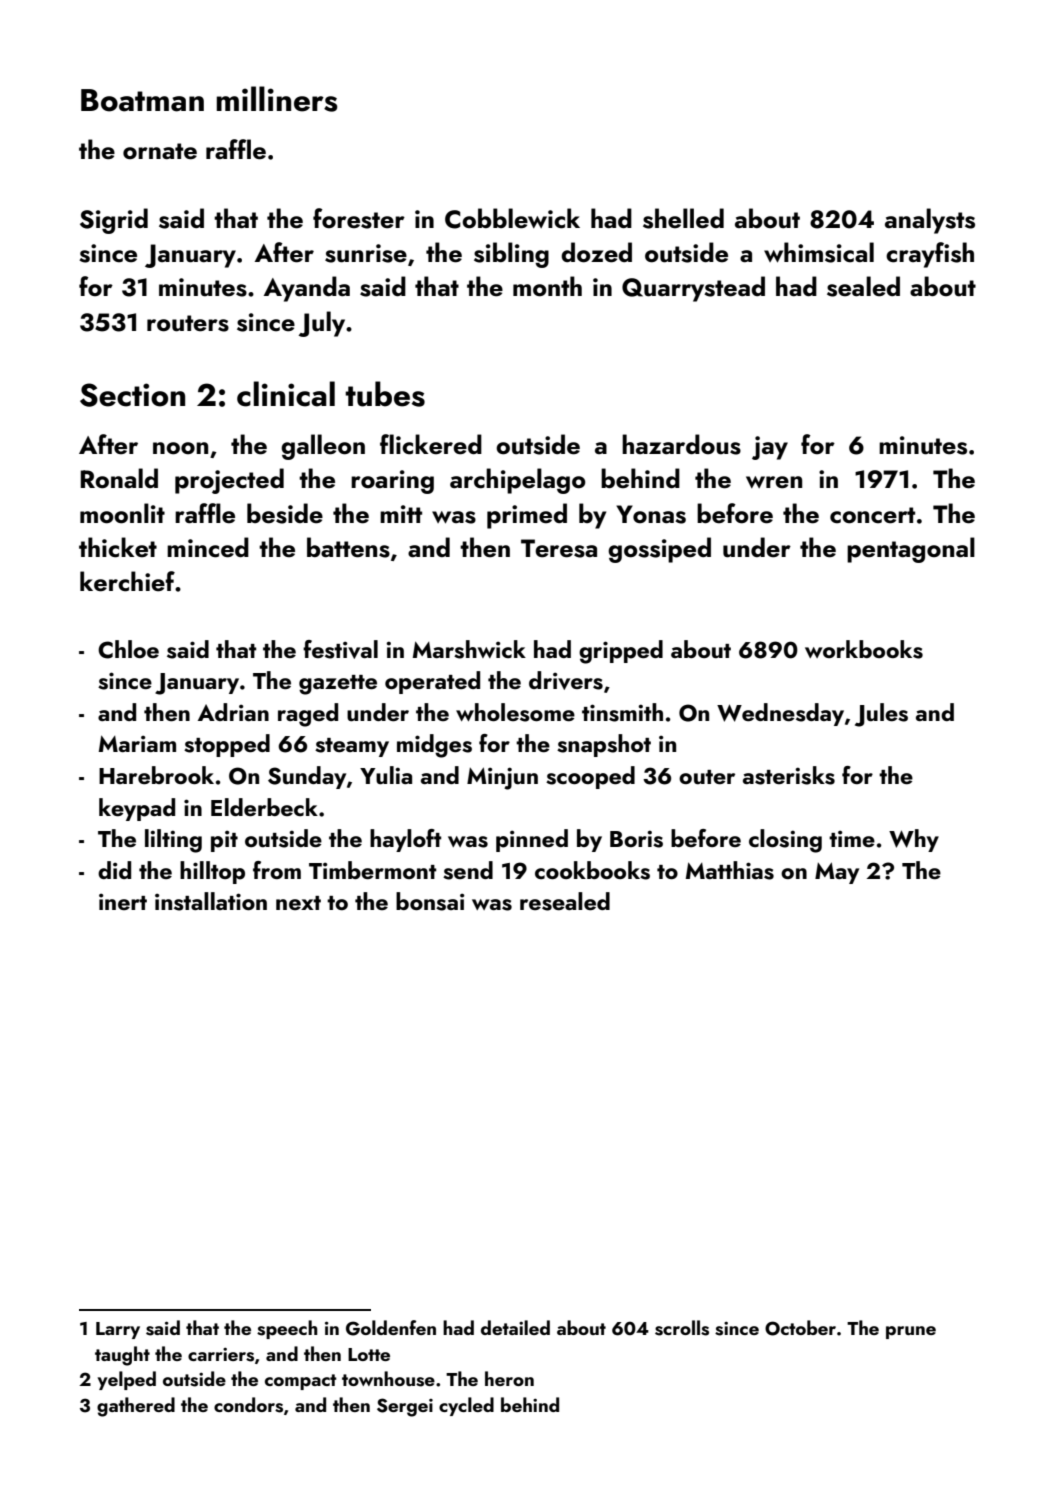  Describe the element at coordinates (208, 547) in the image. I see `minced` at that location.
